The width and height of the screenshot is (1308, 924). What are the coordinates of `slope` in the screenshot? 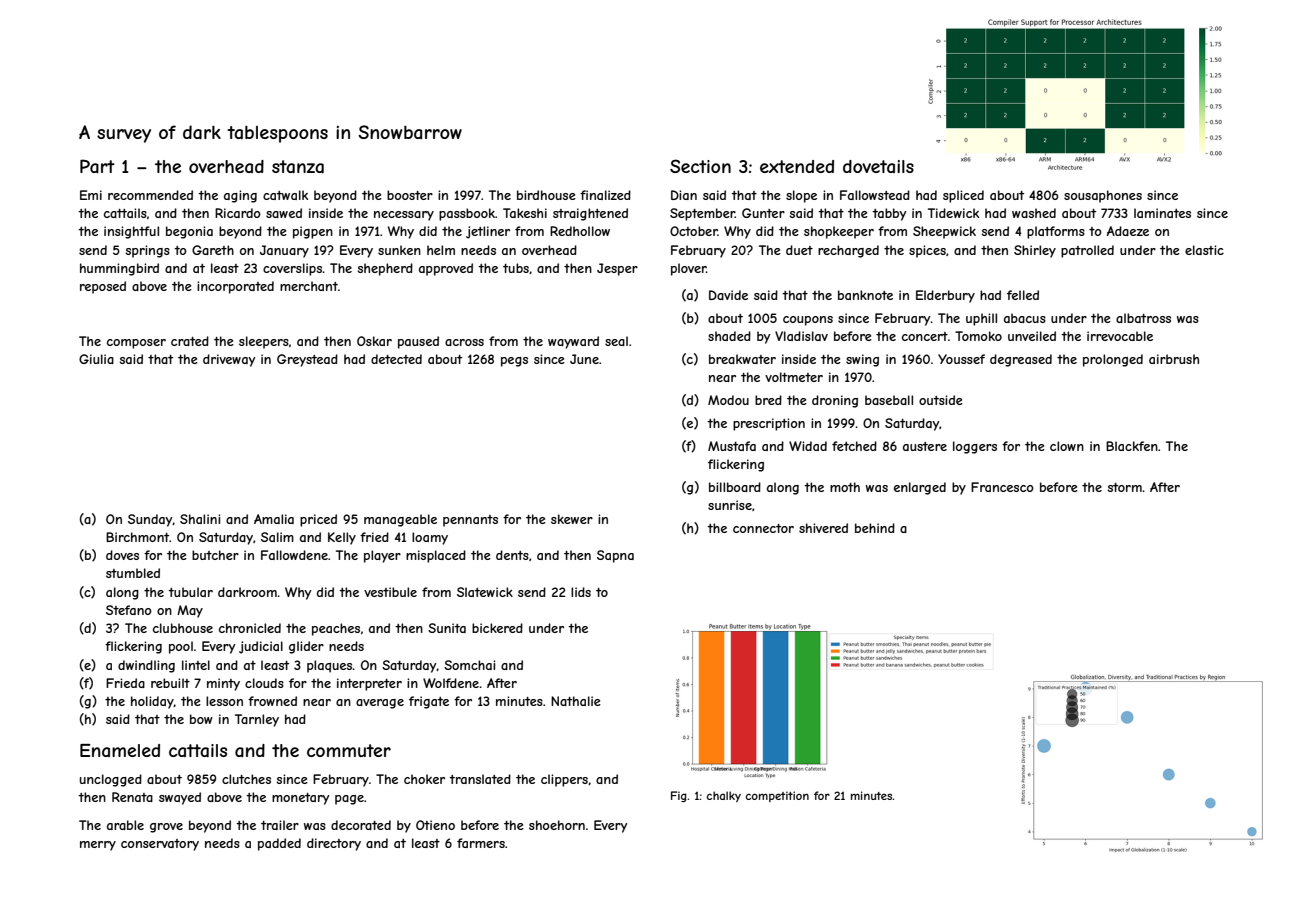 It's located at (801, 196).
